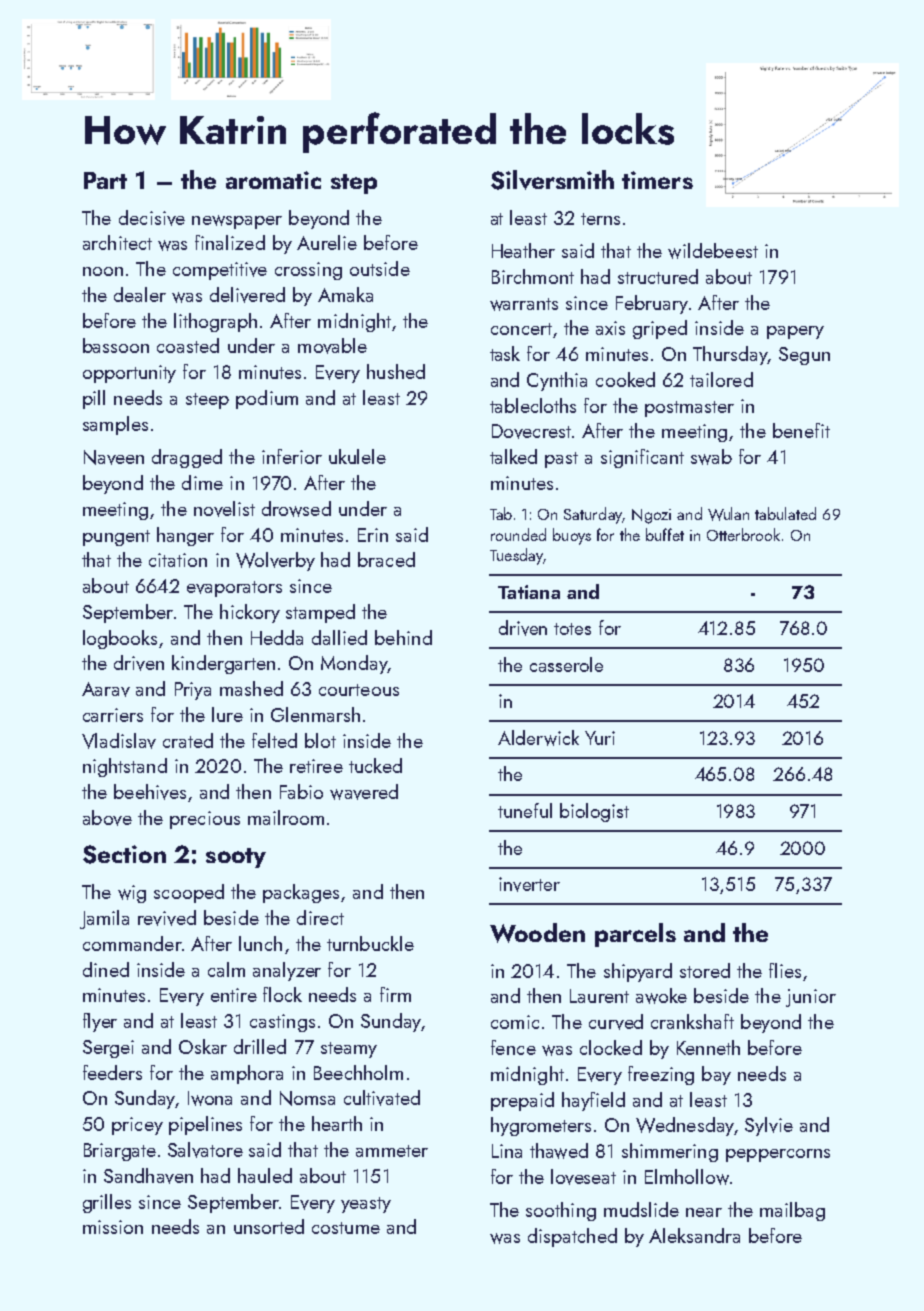 The height and width of the image is (1311, 924). What do you see at coordinates (785, 513) in the image?
I see `tabulated` at bounding box center [785, 513].
